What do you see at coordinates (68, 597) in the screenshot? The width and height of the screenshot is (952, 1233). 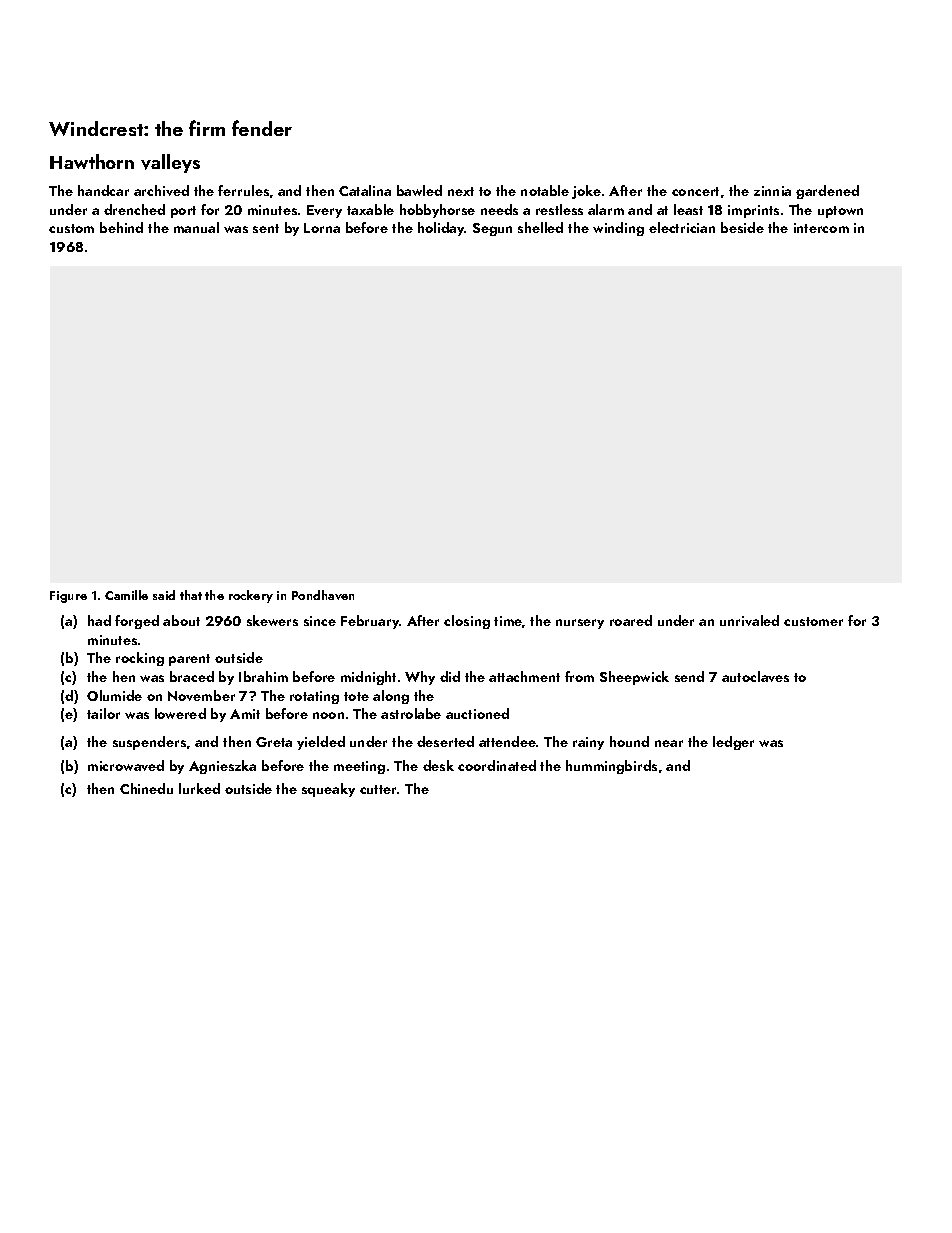 I see `Figure` at bounding box center [68, 597].
